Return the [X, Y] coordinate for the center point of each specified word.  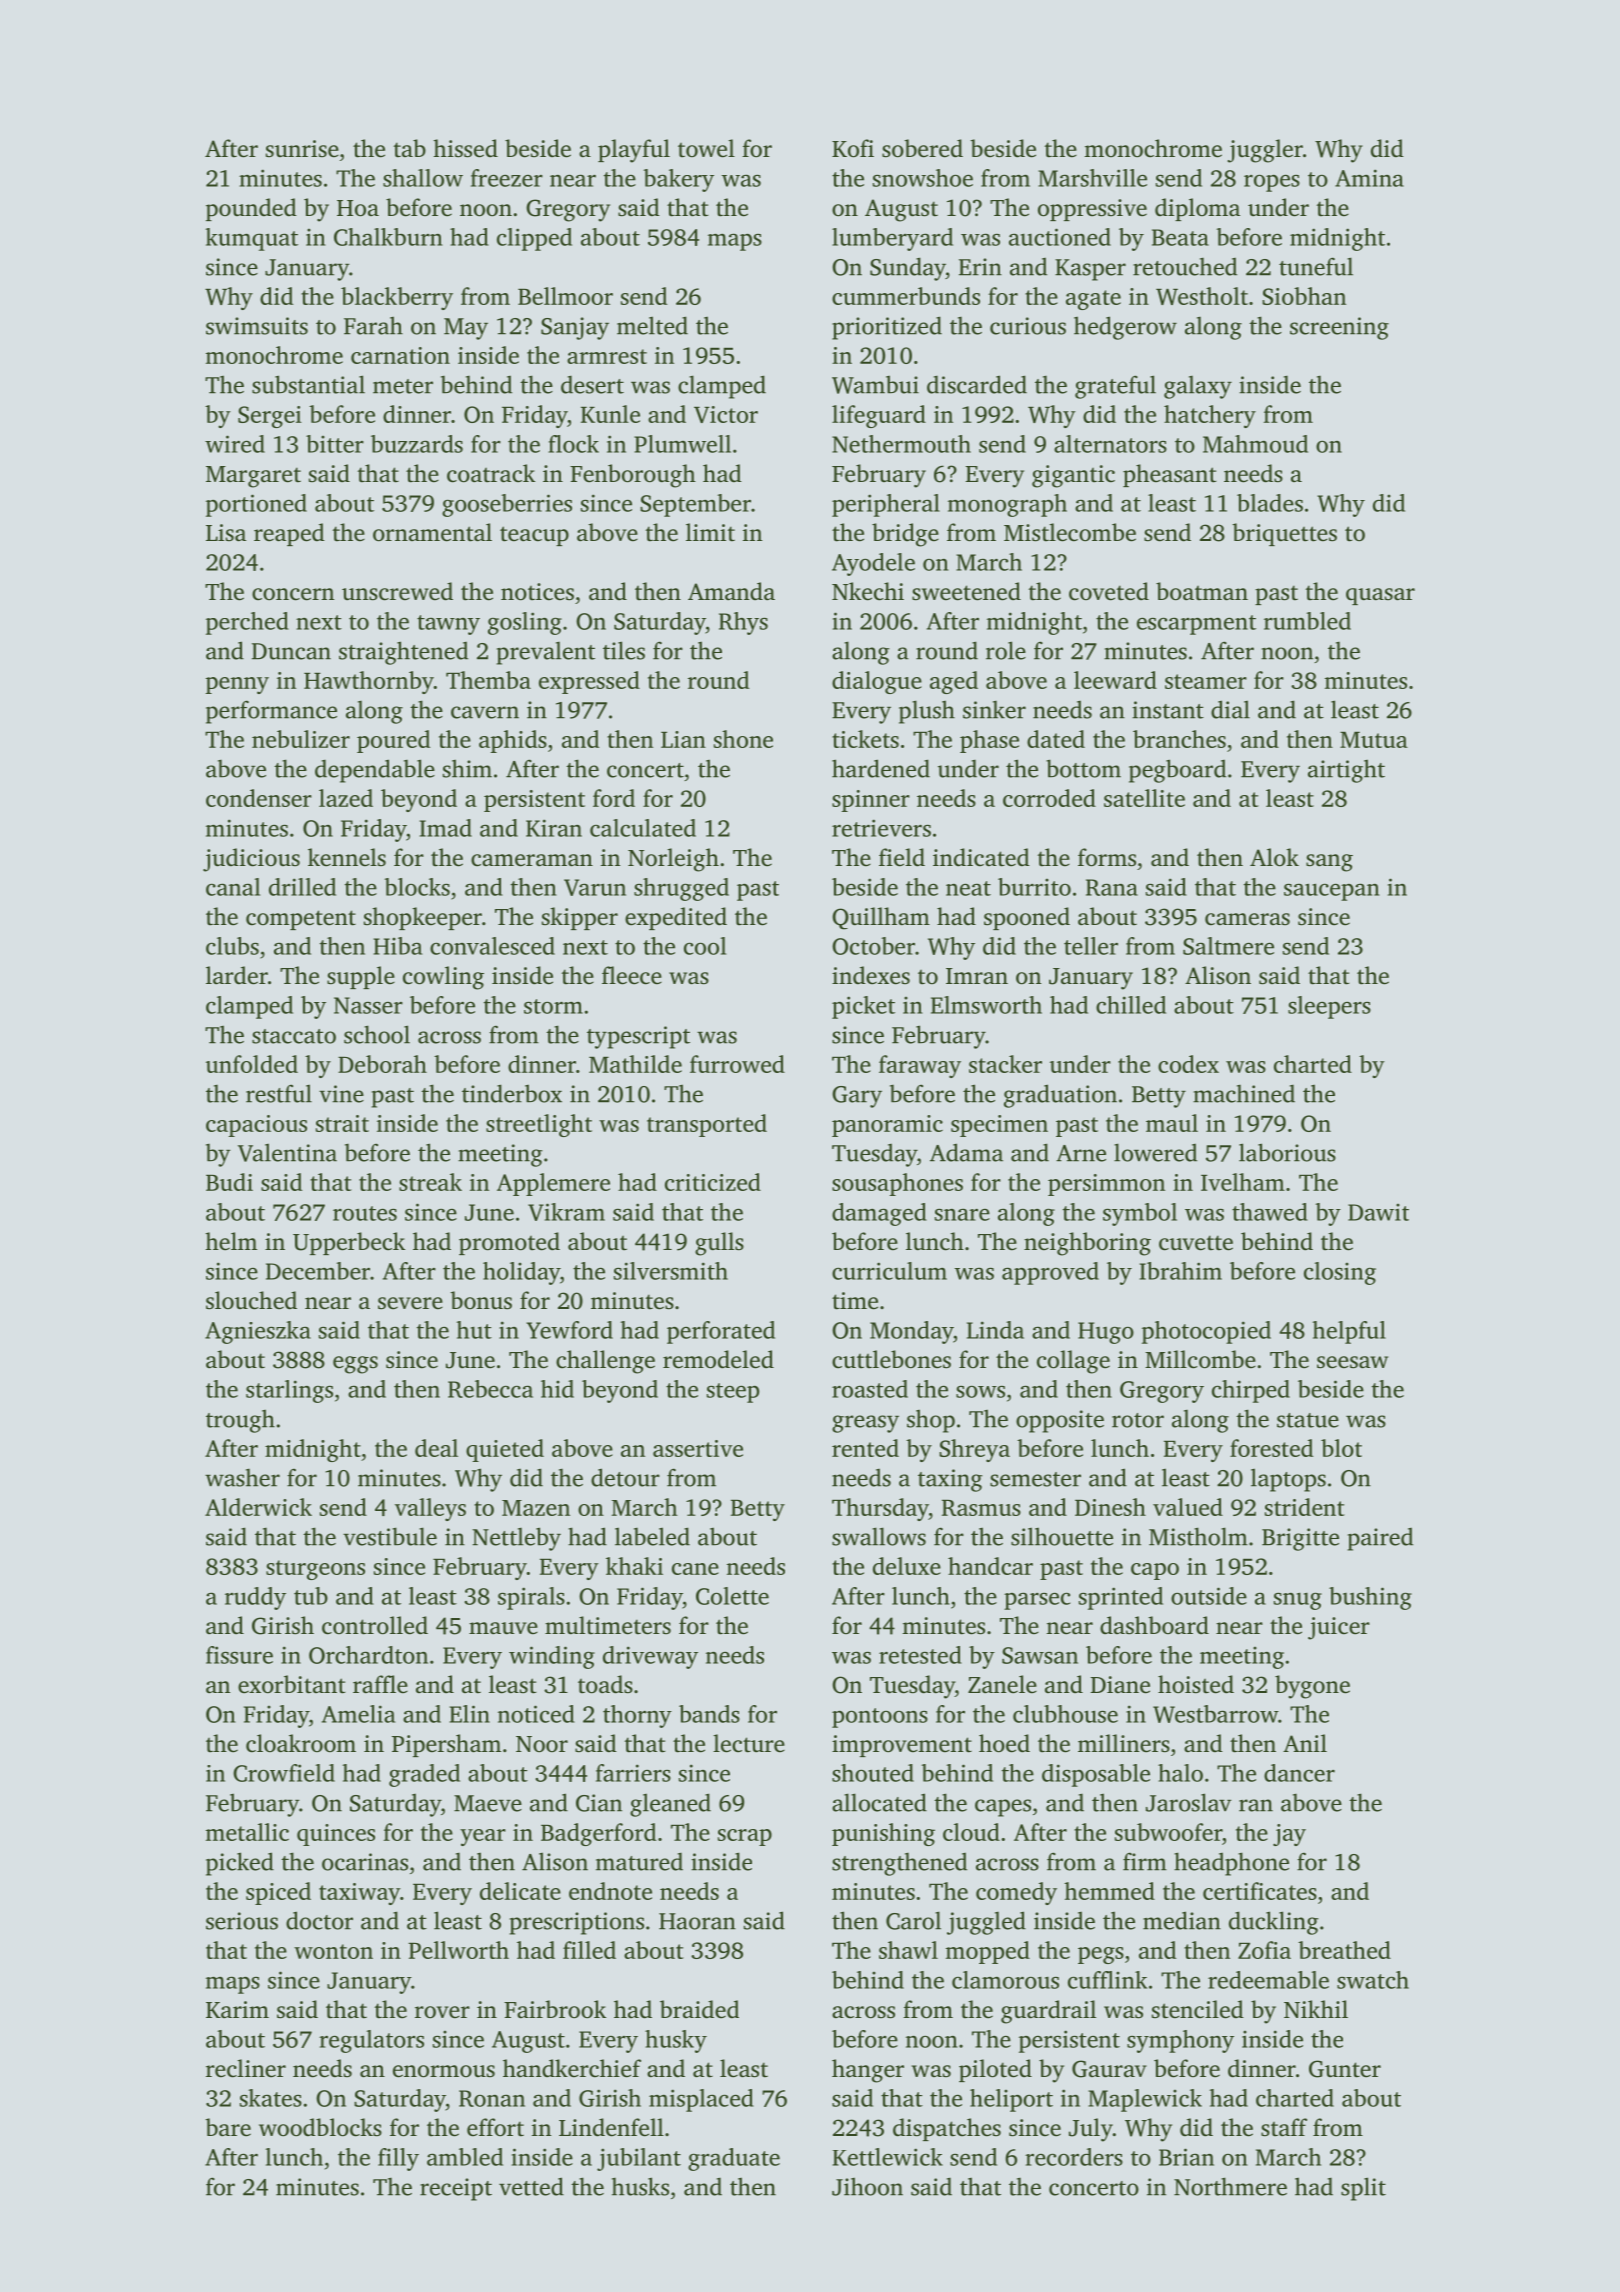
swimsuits [257, 326]
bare [228, 2127]
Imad [445, 828]
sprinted [1121, 1598]
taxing [950, 1480]
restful [279, 1093]
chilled [1131, 1005]
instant [1168, 710]
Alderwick [258, 1507]
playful [634, 151]
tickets [865, 739]
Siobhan [1304, 296]
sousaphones [897, 1184]
